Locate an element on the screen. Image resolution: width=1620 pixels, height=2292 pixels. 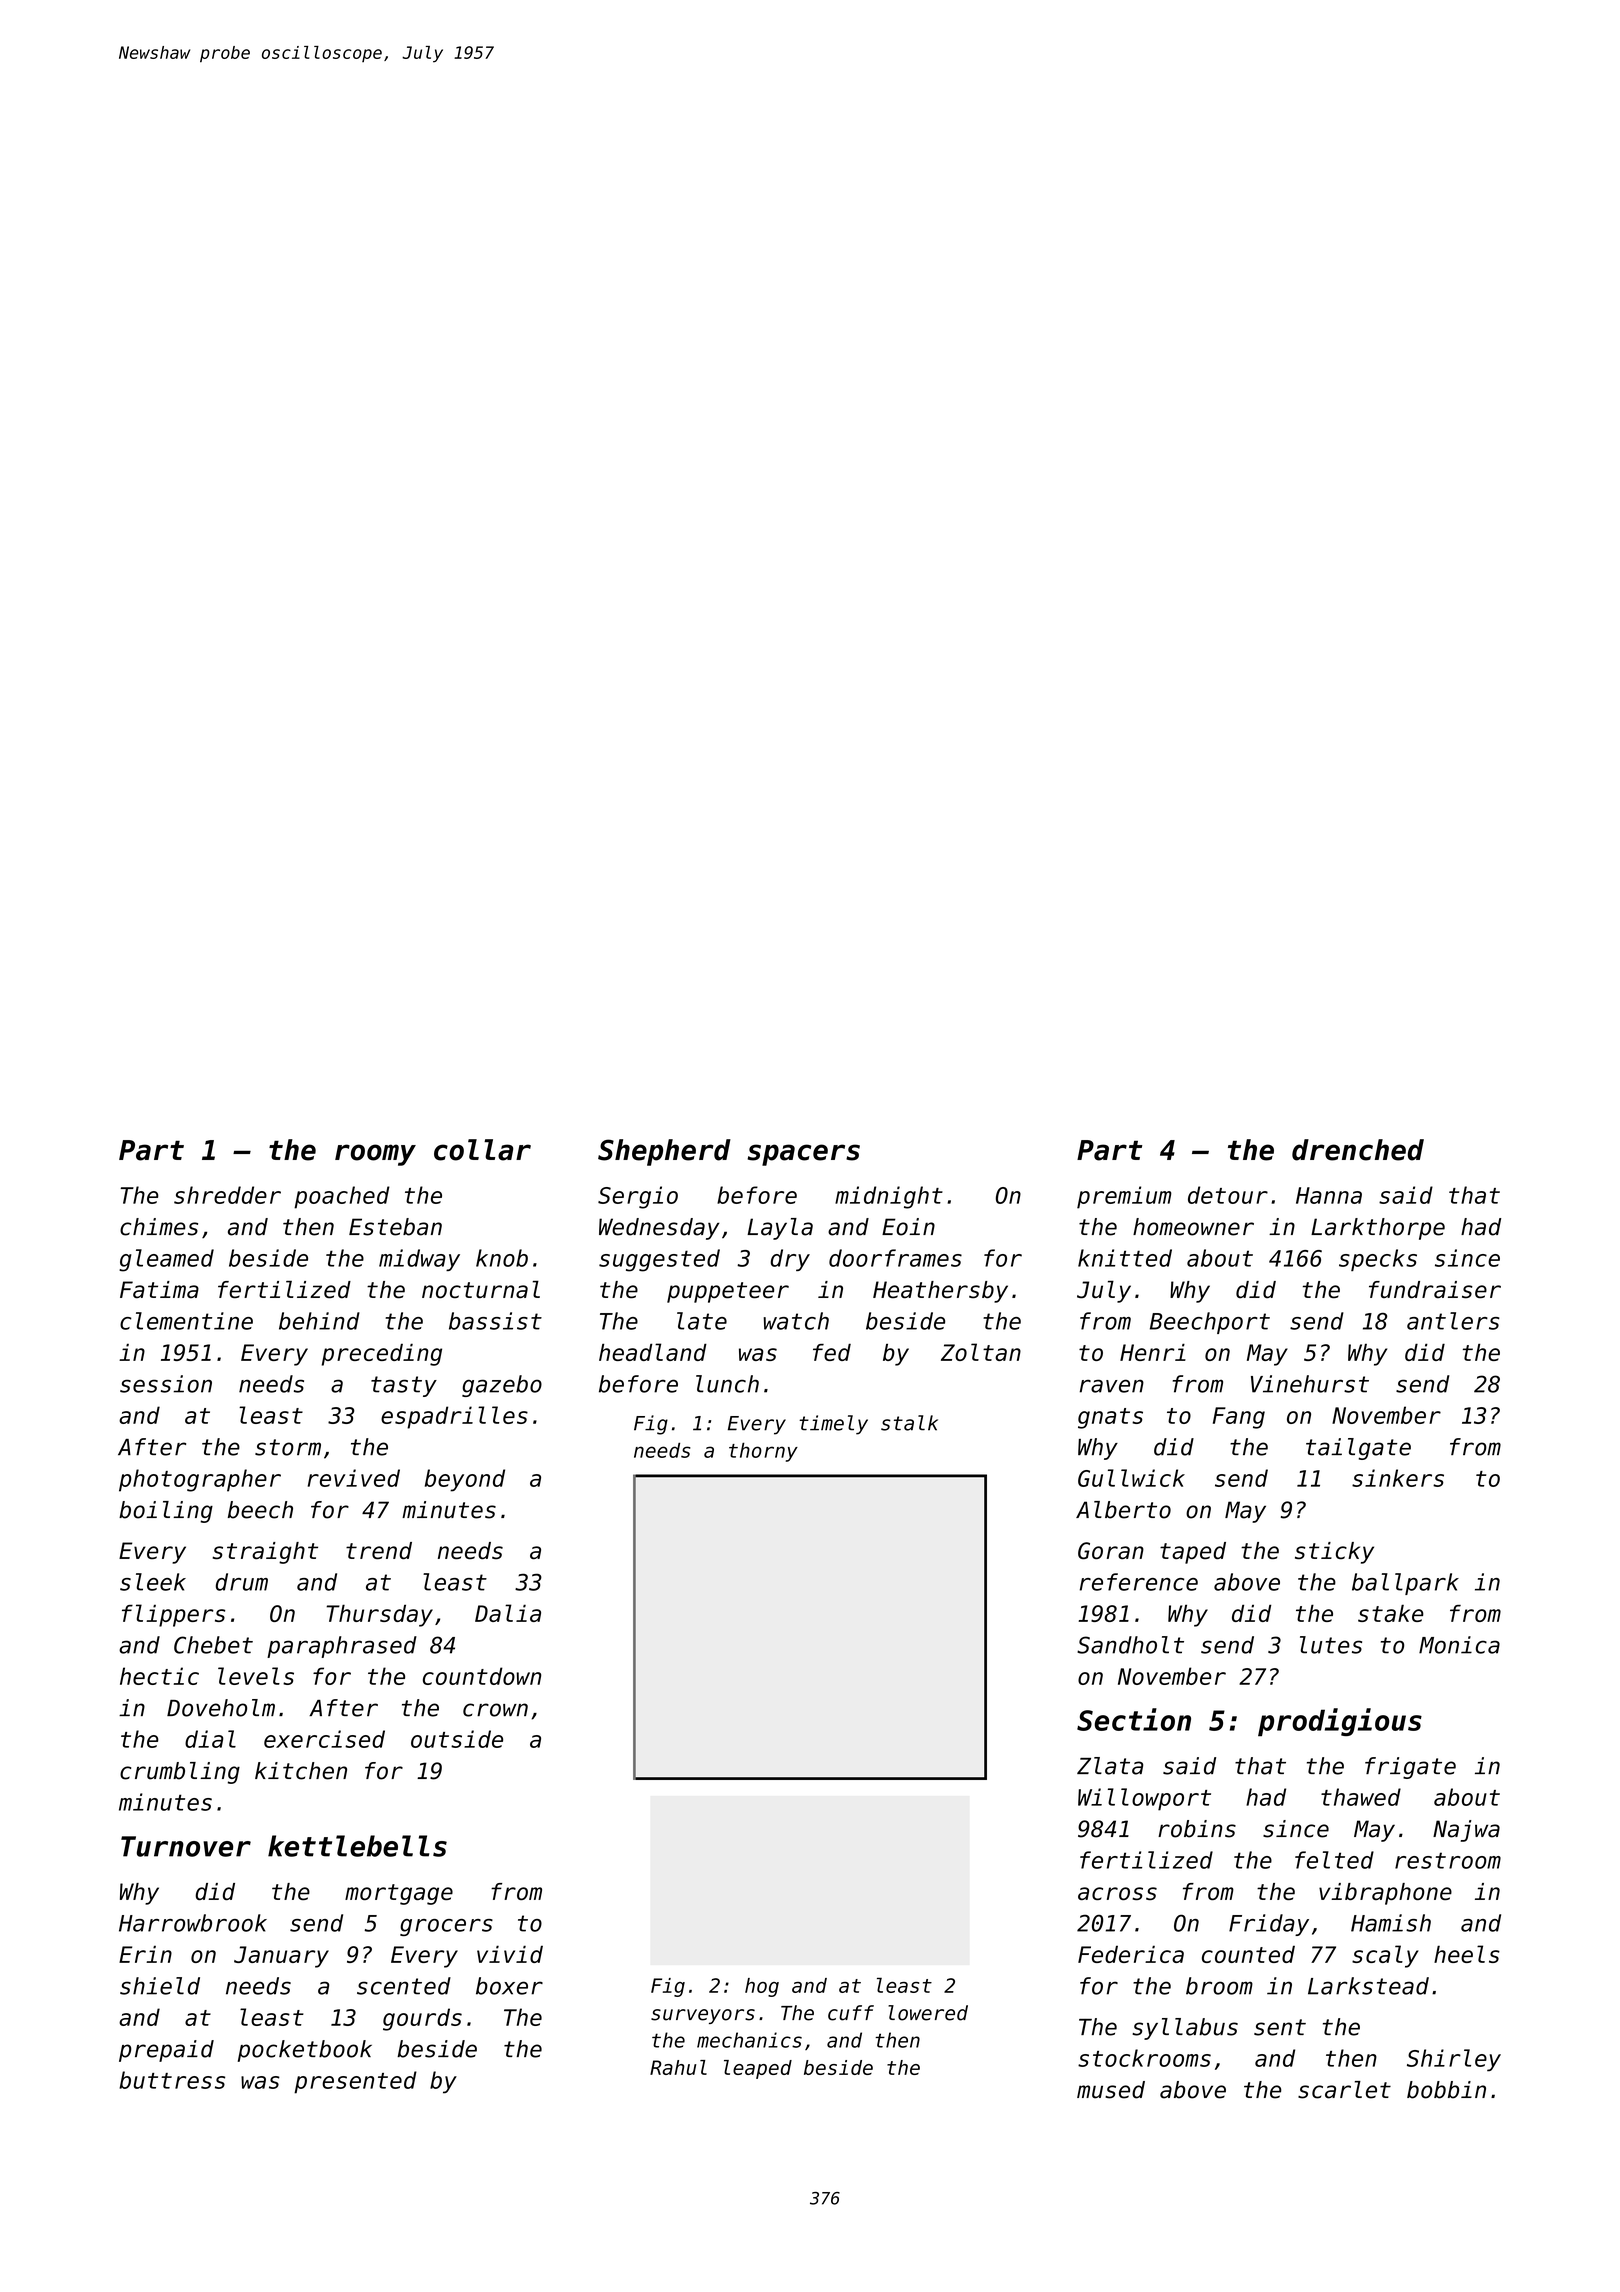
drenched is located at coordinates (1358, 1150).
